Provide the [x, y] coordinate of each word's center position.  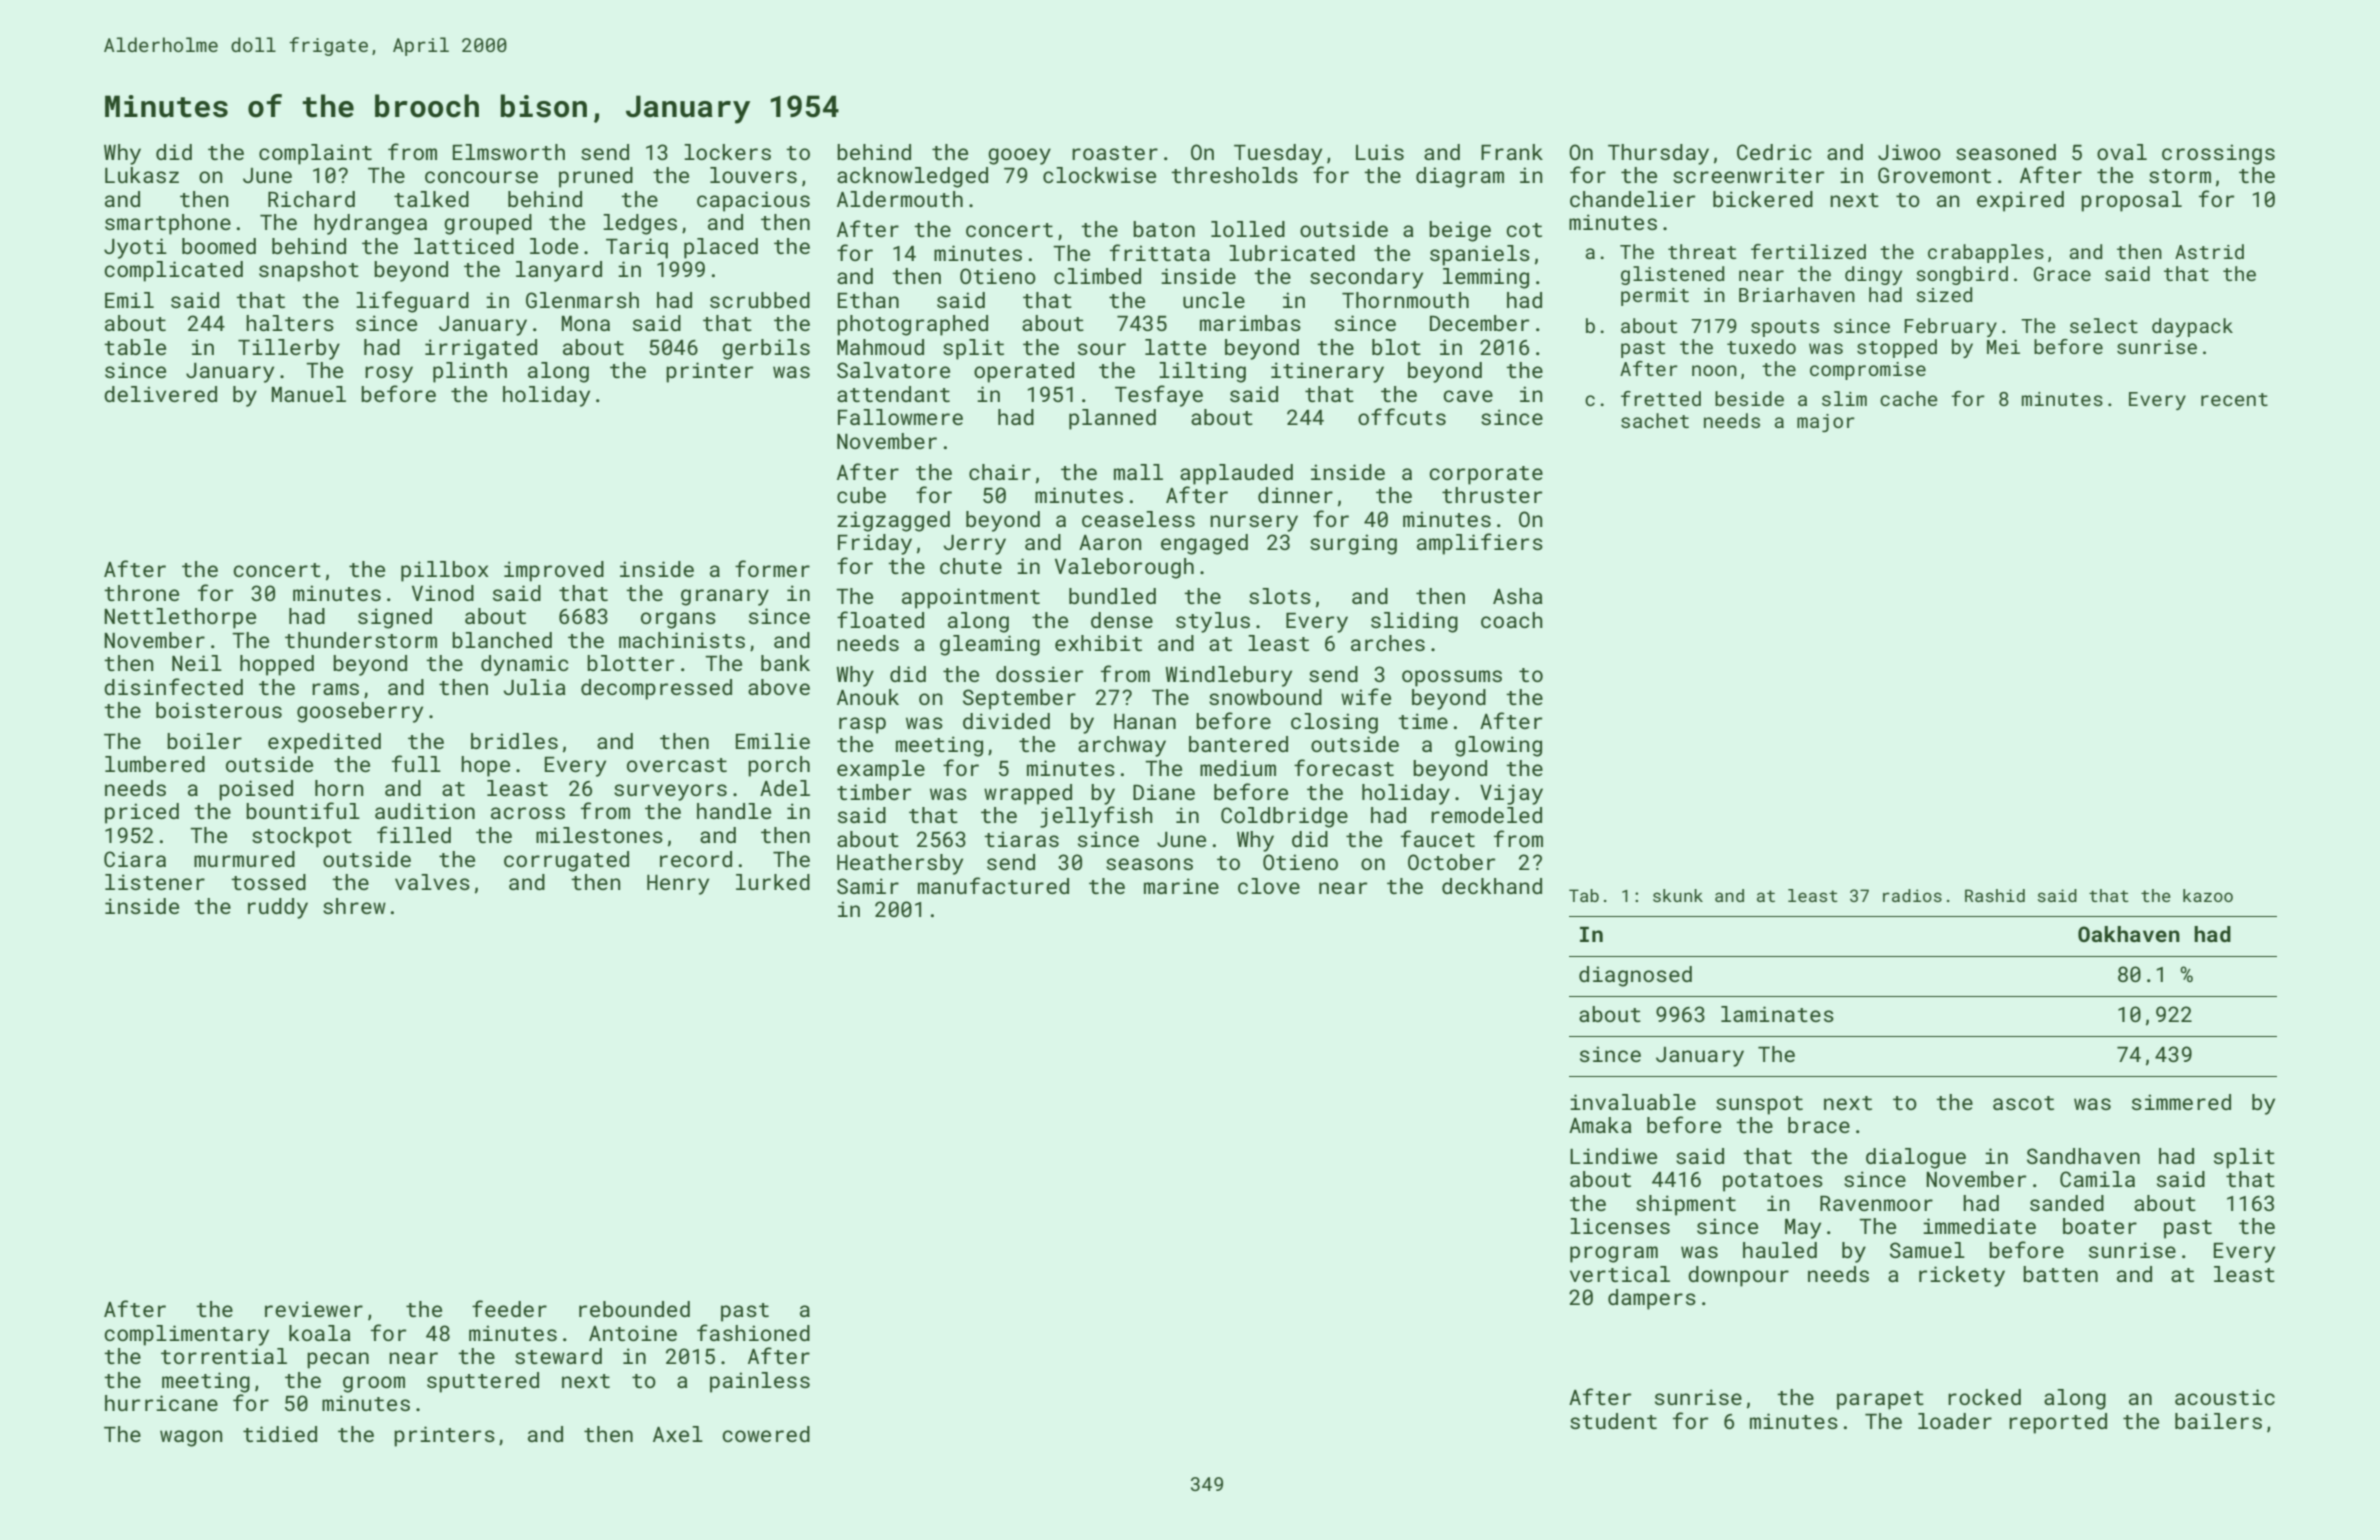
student [1613, 1421]
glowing [1498, 746]
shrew [354, 906]
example [881, 770]
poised [256, 790]
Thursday [1658, 154]
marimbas [1250, 323]
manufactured [993, 885]
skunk [1678, 895]
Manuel [309, 394]
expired [2020, 201]
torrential [224, 1356]
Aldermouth [900, 199]
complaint [315, 154]
